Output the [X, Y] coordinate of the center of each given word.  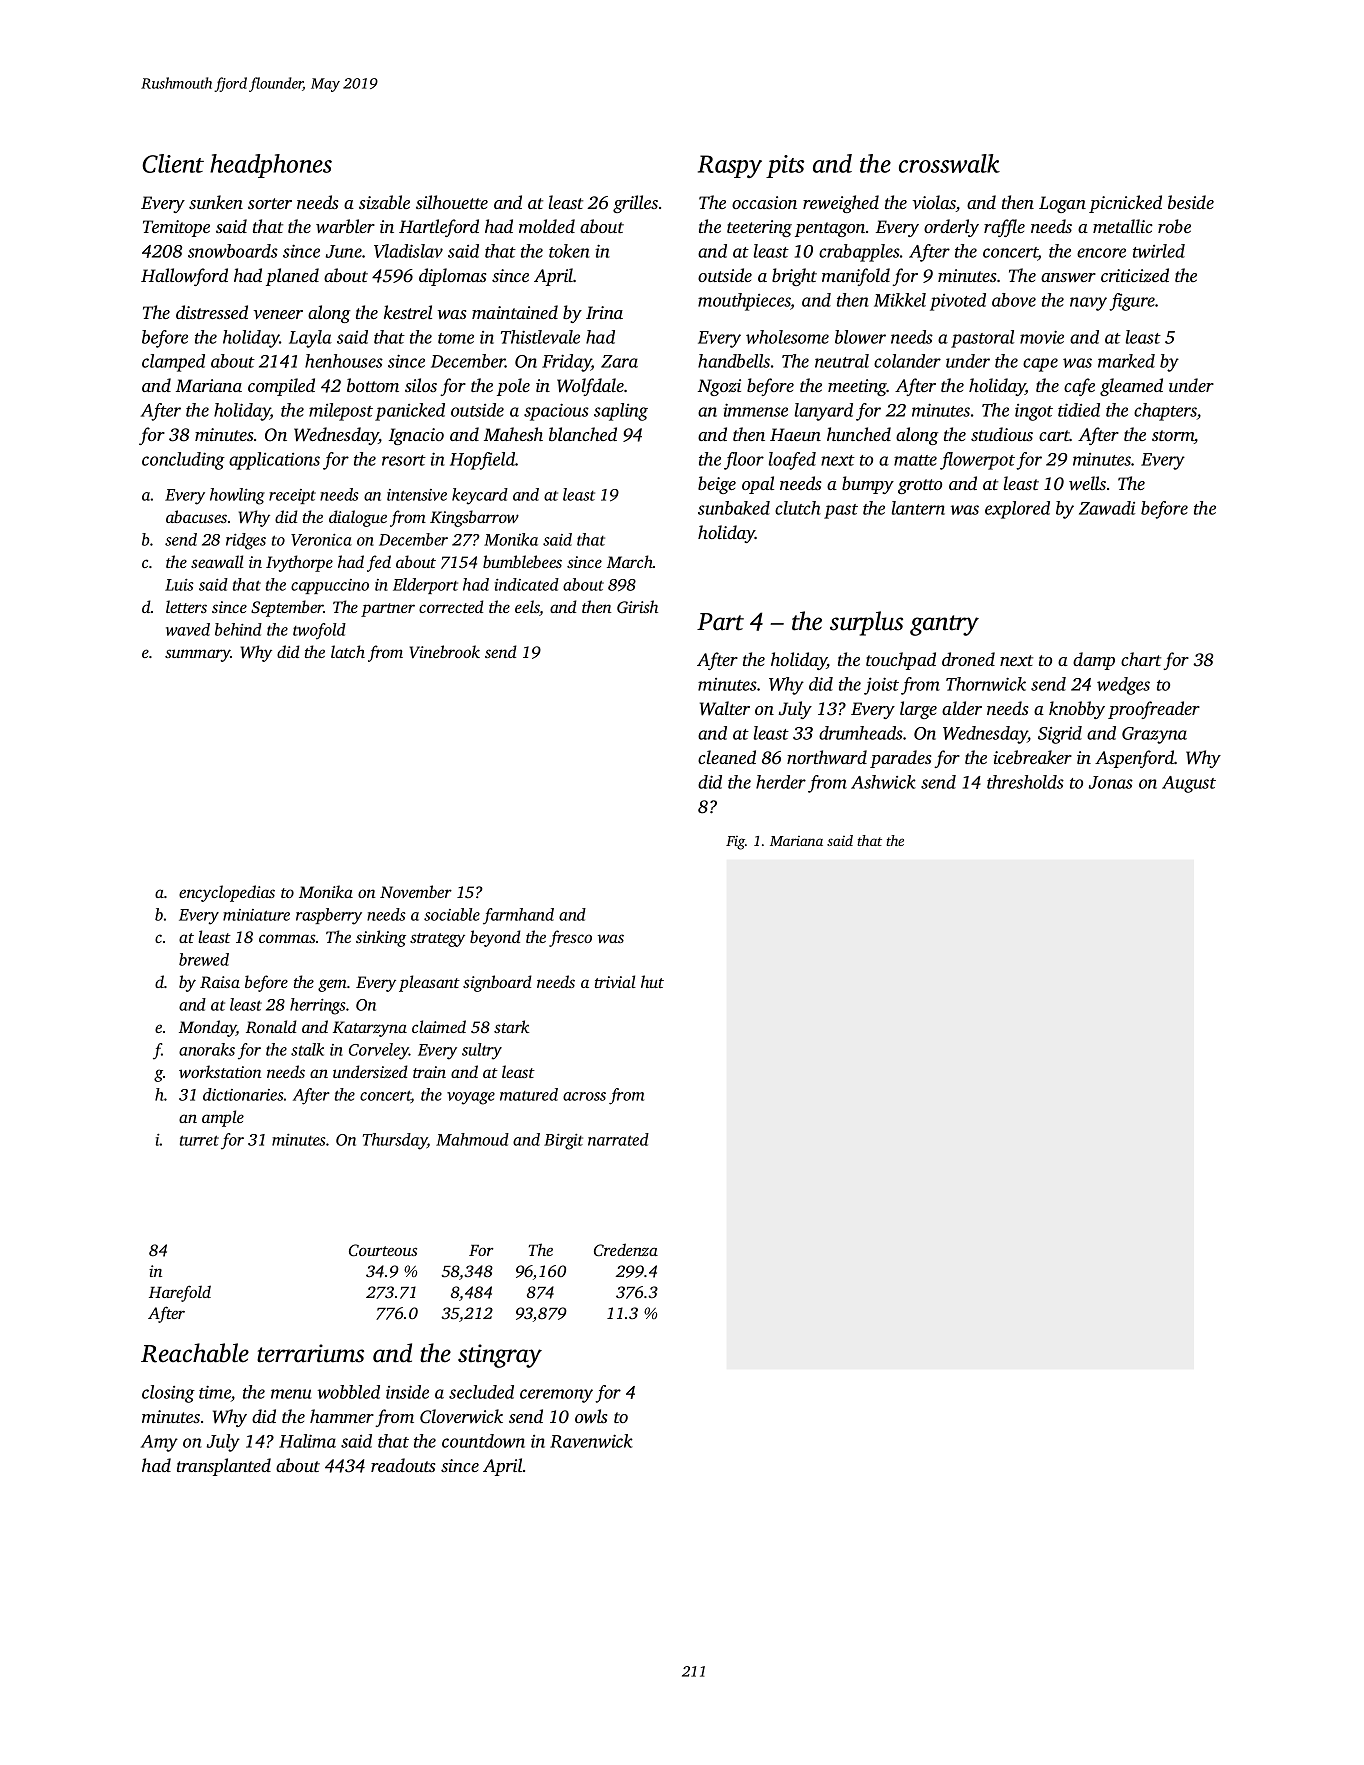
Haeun [795, 434]
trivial [615, 981]
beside [1191, 202]
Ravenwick [591, 1441]
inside [407, 1392]
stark [511, 1026]
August [1189, 784]
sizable [384, 202]
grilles [635, 204]
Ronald [271, 1026]
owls [591, 1416]
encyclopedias [227, 893]
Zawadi [1107, 508]
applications [274, 461]
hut [652, 981]
